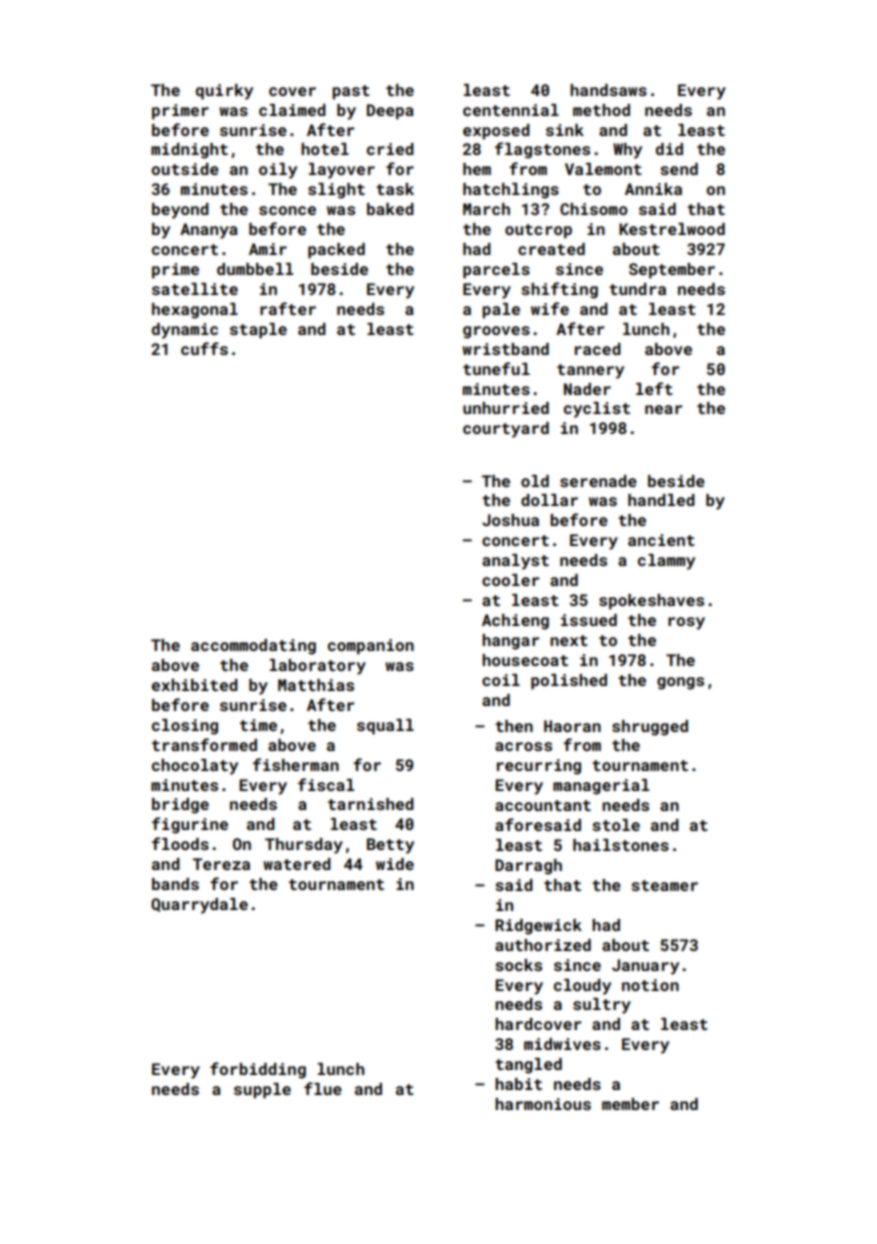  I want to click on tarnished, so click(371, 804).
